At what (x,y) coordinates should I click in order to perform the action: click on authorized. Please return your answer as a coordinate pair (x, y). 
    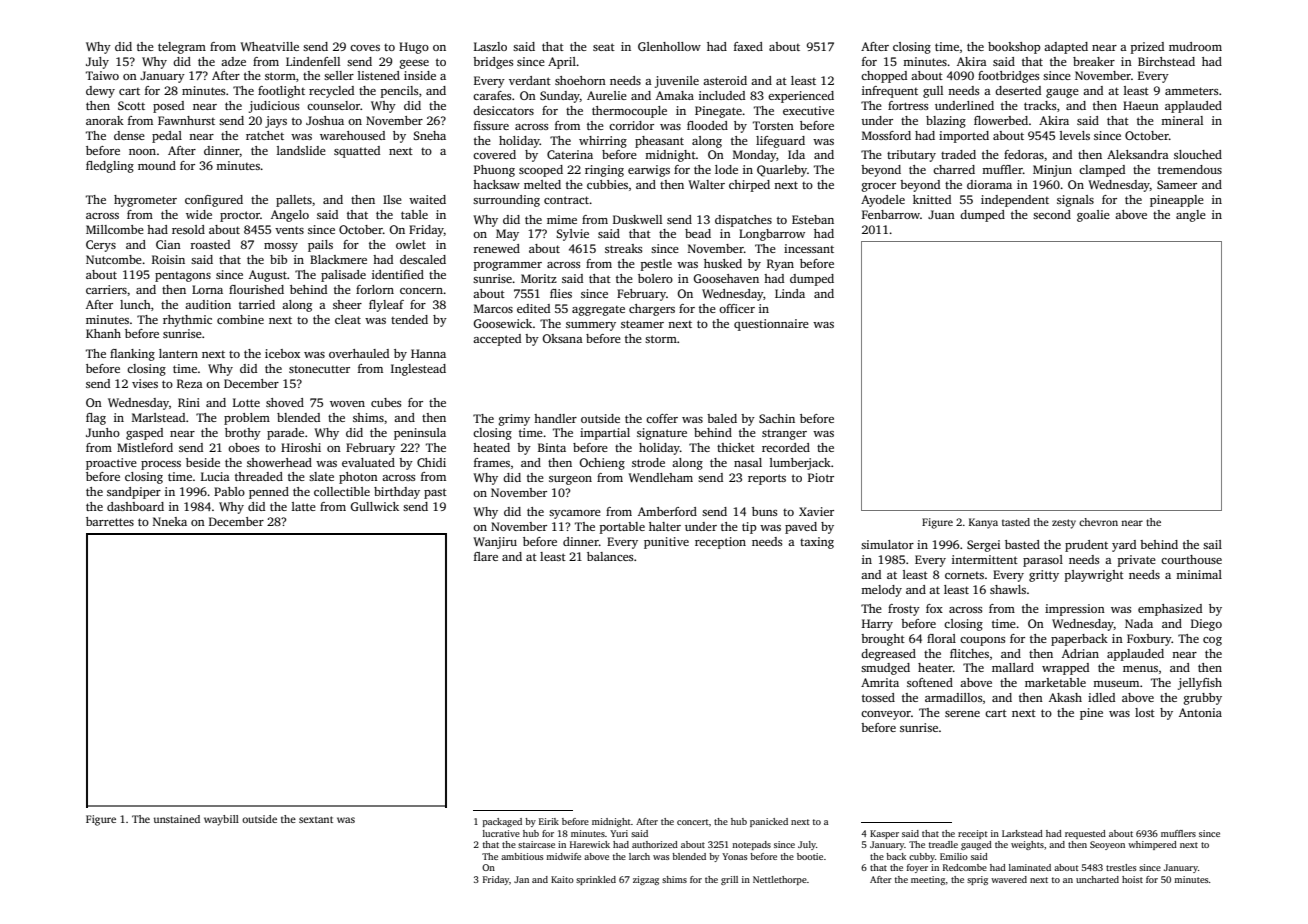
    Looking at the image, I should click on (655, 844).
